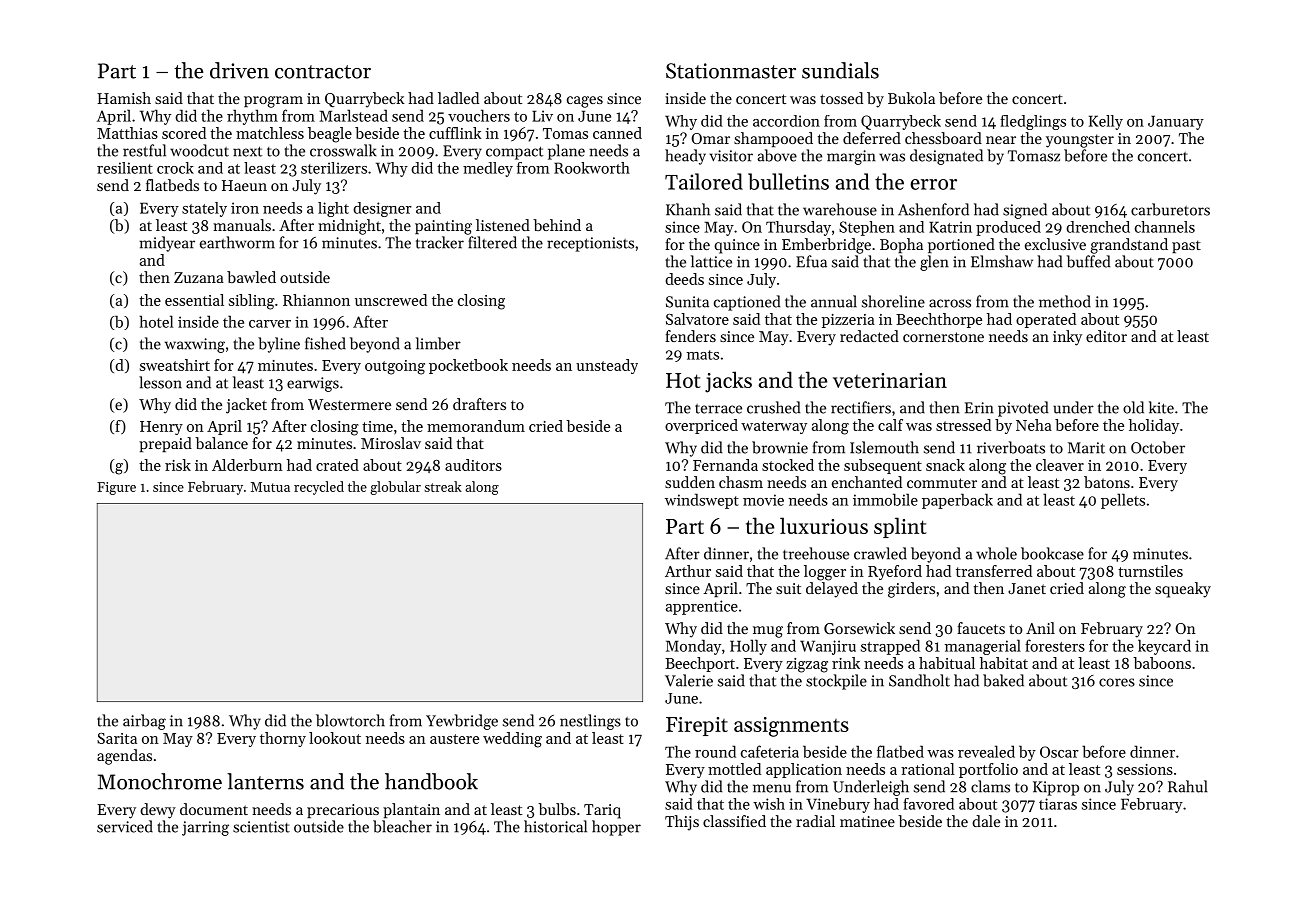 Image resolution: width=1308 pixels, height=924 pixels. I want to click on Valerie, so click(689, 680).
